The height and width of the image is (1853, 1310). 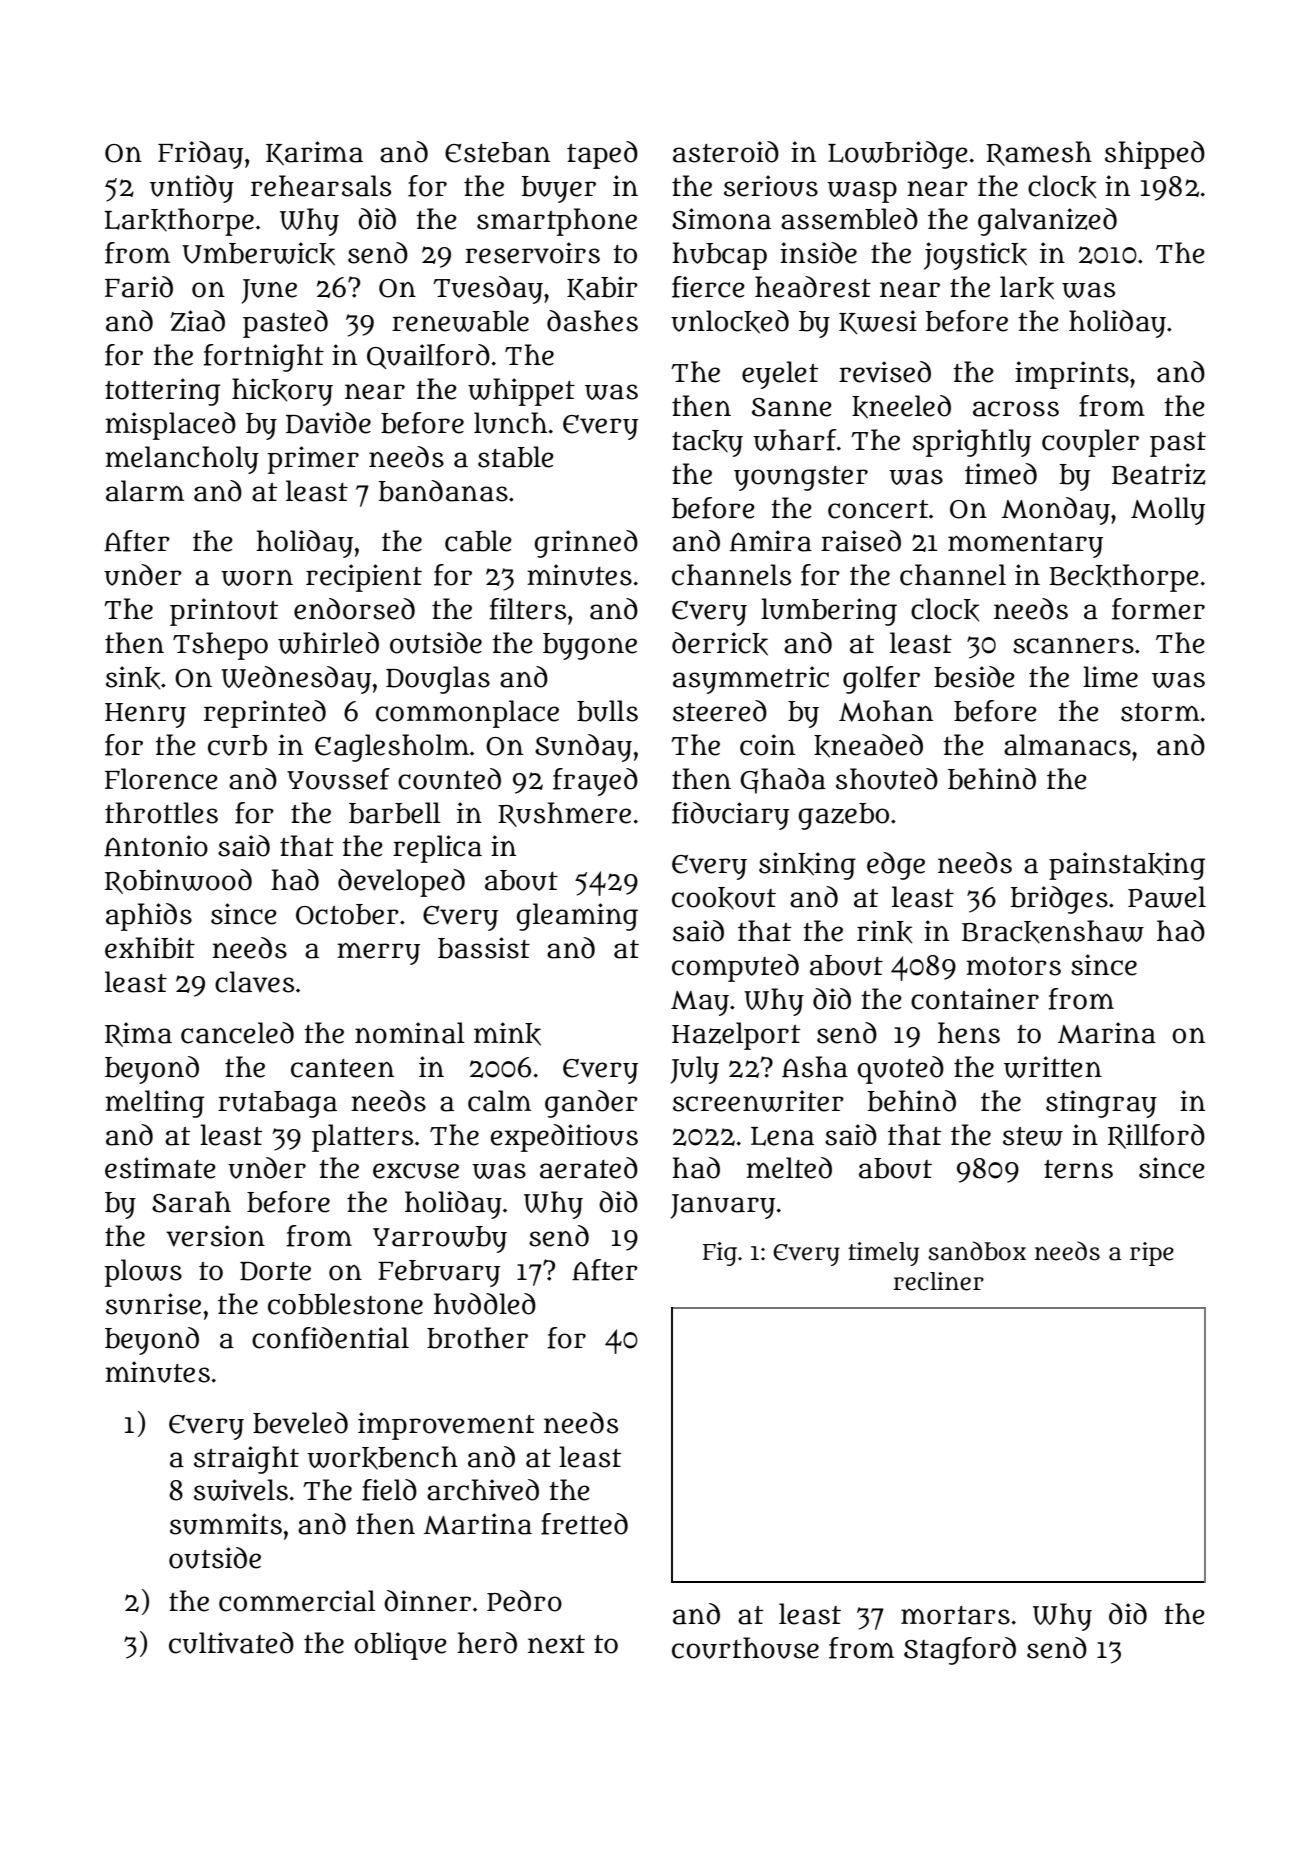 What do you see at coordinates (720, 1254) in the image?
I see `Fig` at bounding box center [720, 1254].
